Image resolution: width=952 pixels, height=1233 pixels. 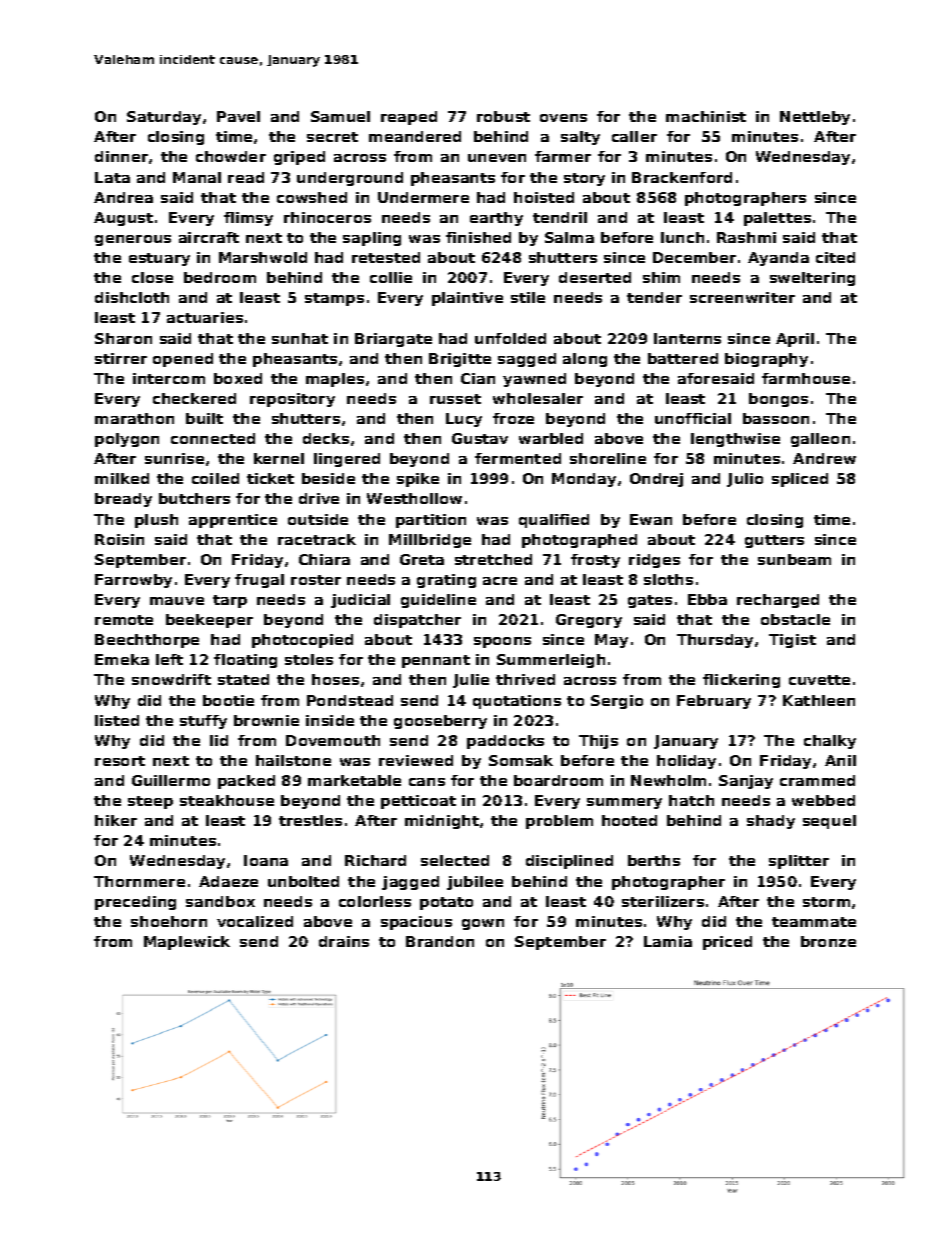 I want to click on brownie, so click(x=266, y=720).
